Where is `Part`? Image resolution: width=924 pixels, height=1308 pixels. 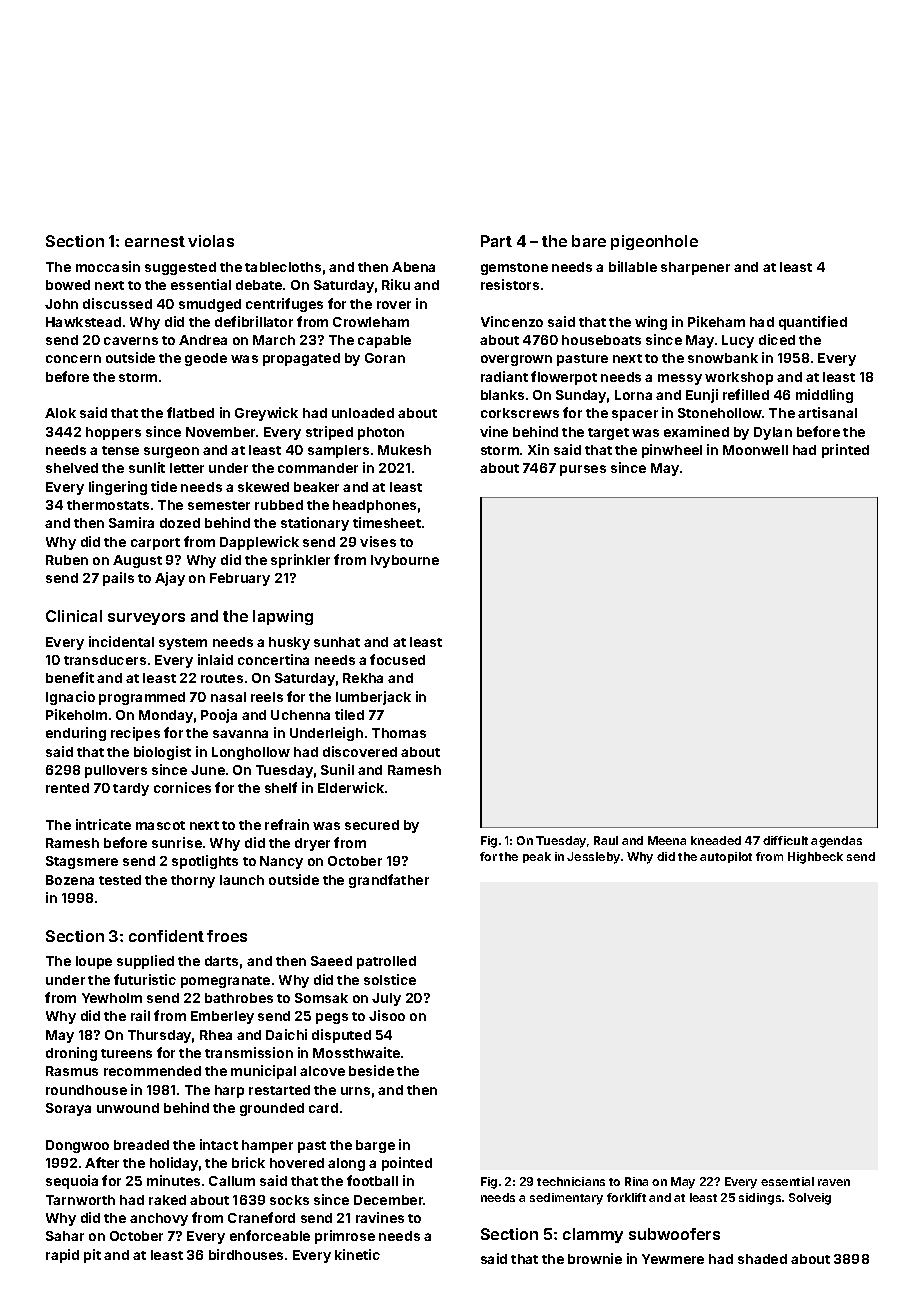 Part is located at coordinates (496, 241).
